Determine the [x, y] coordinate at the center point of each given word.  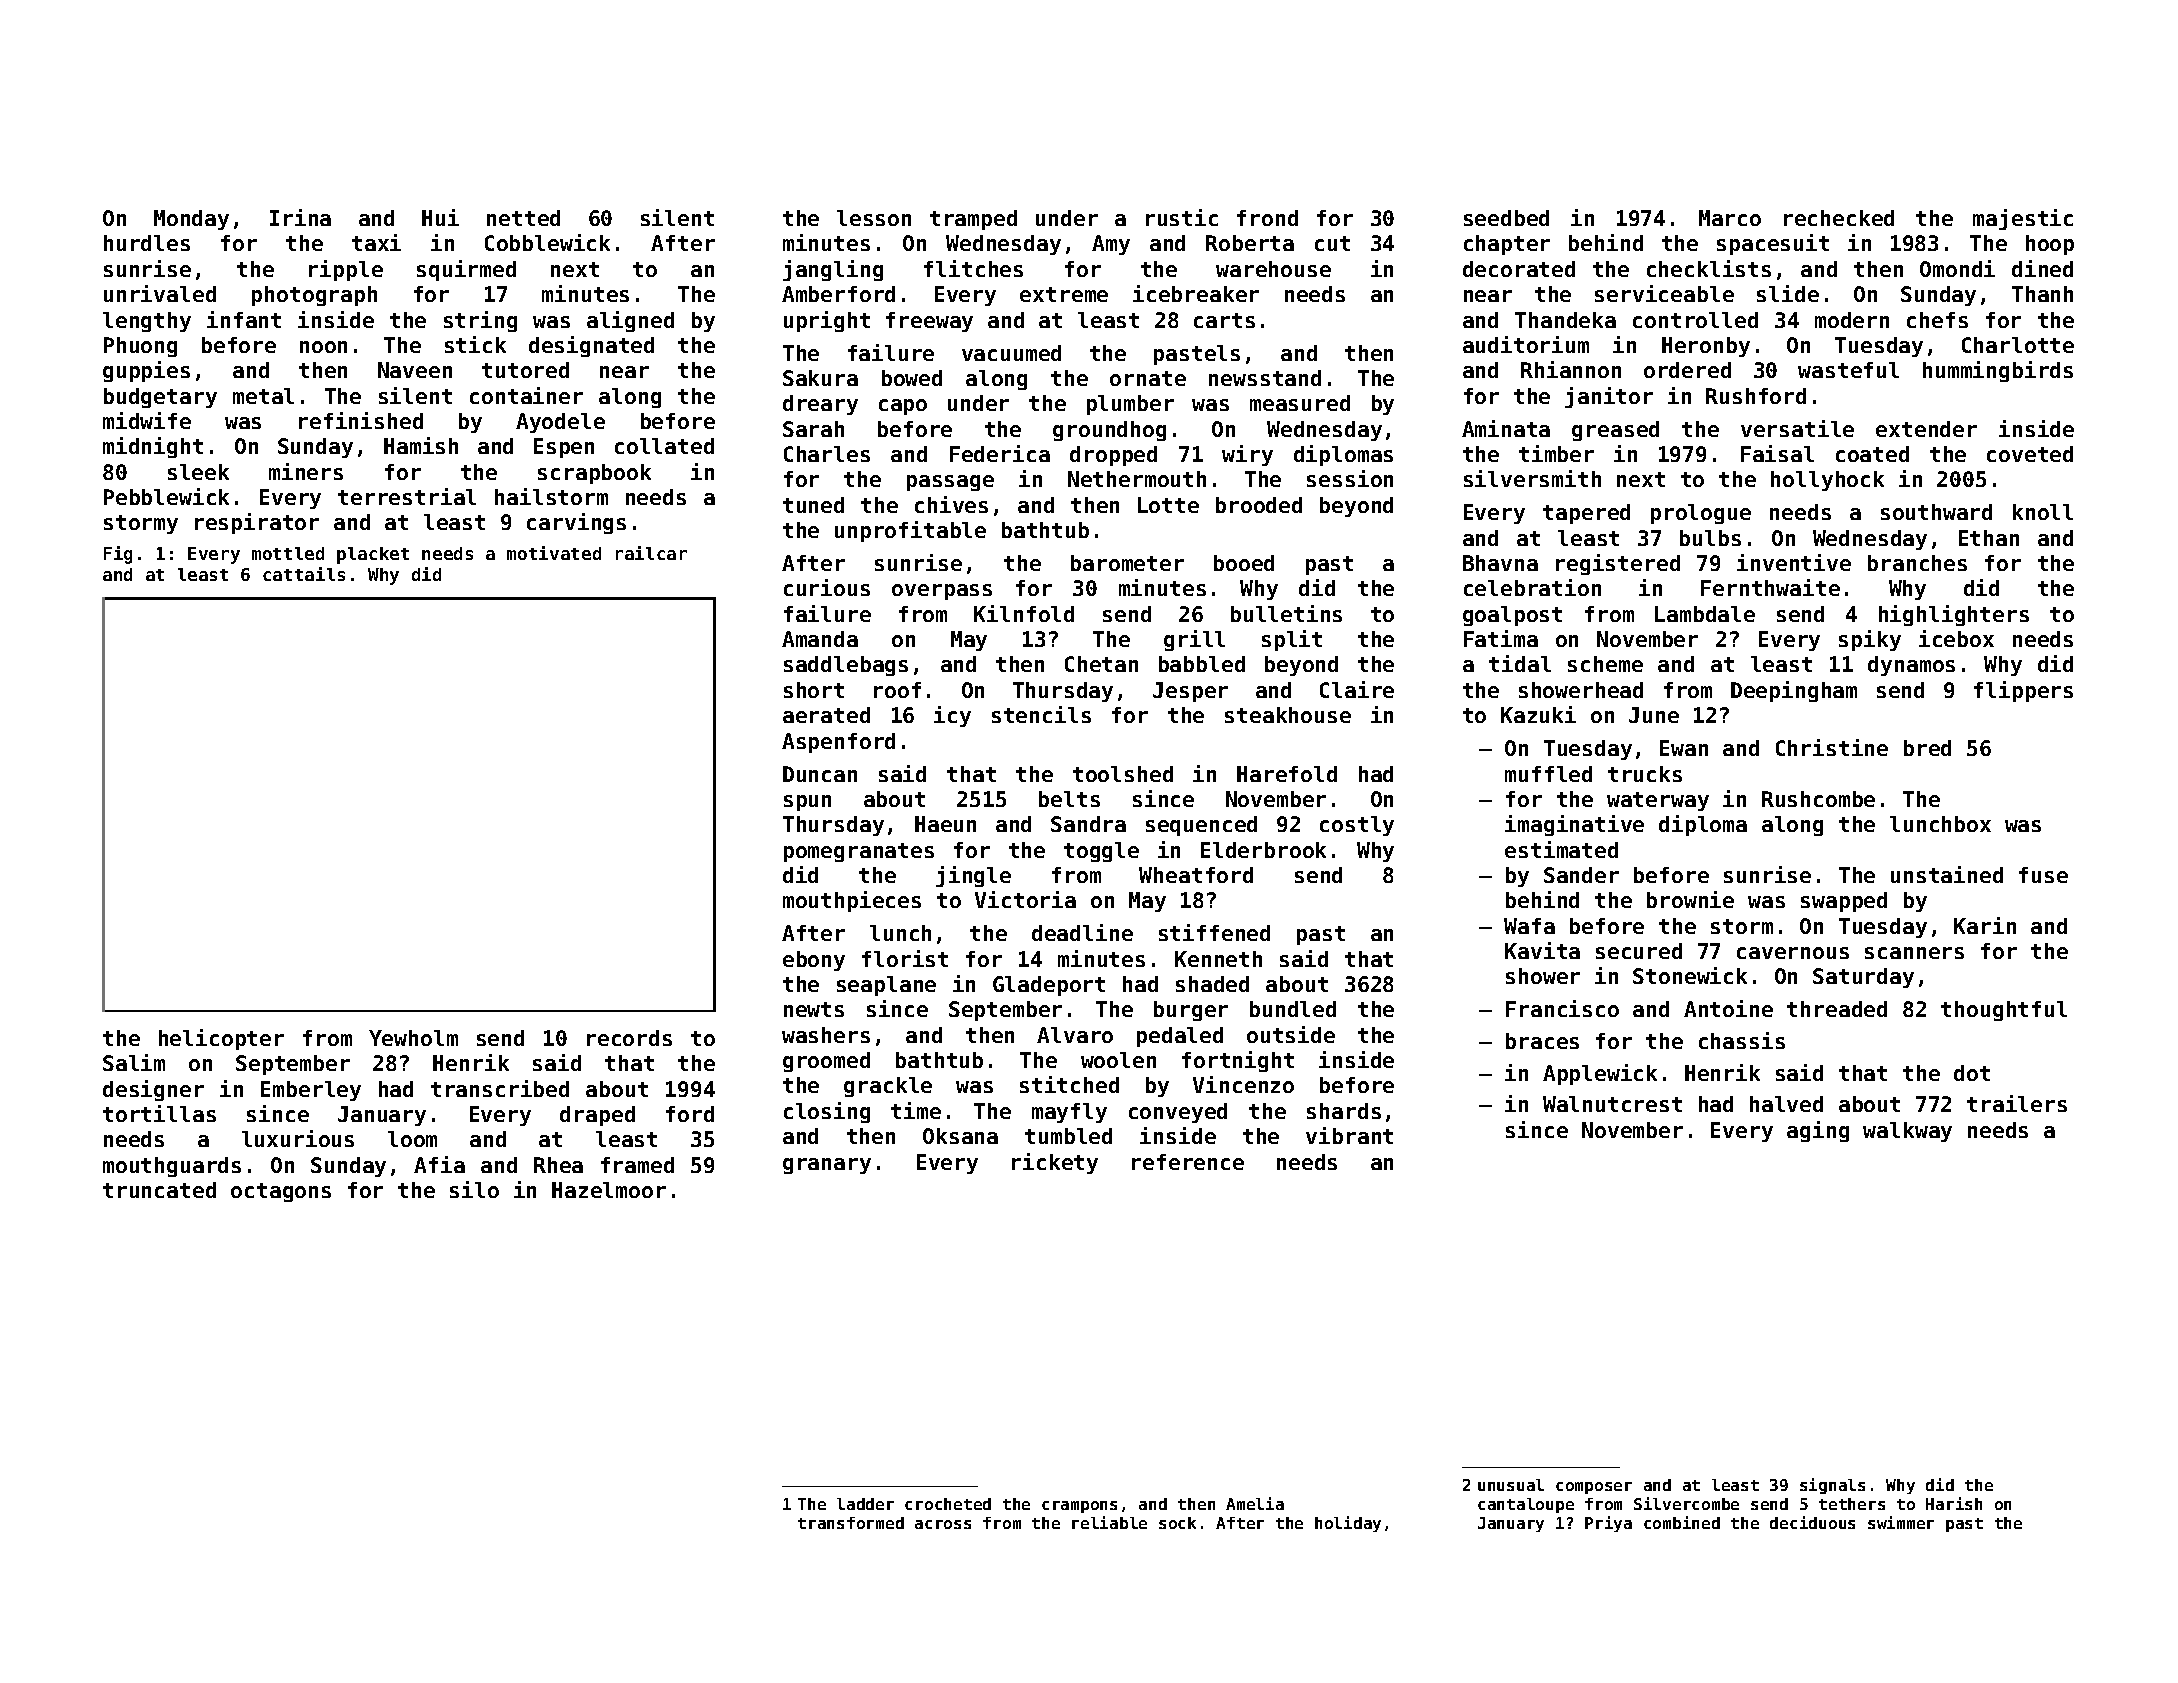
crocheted [948, 1504]
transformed [851, 1523]
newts [814, 1009]
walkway [1907, 1132]
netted [523, 218]
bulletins [1286, 613]
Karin [1985, 925]
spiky [1870, 640]
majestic [2023, 219]
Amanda [820, 639]
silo [474, 1189]
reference [1188, 1162]
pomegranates [859, 852]
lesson [874, 218]
